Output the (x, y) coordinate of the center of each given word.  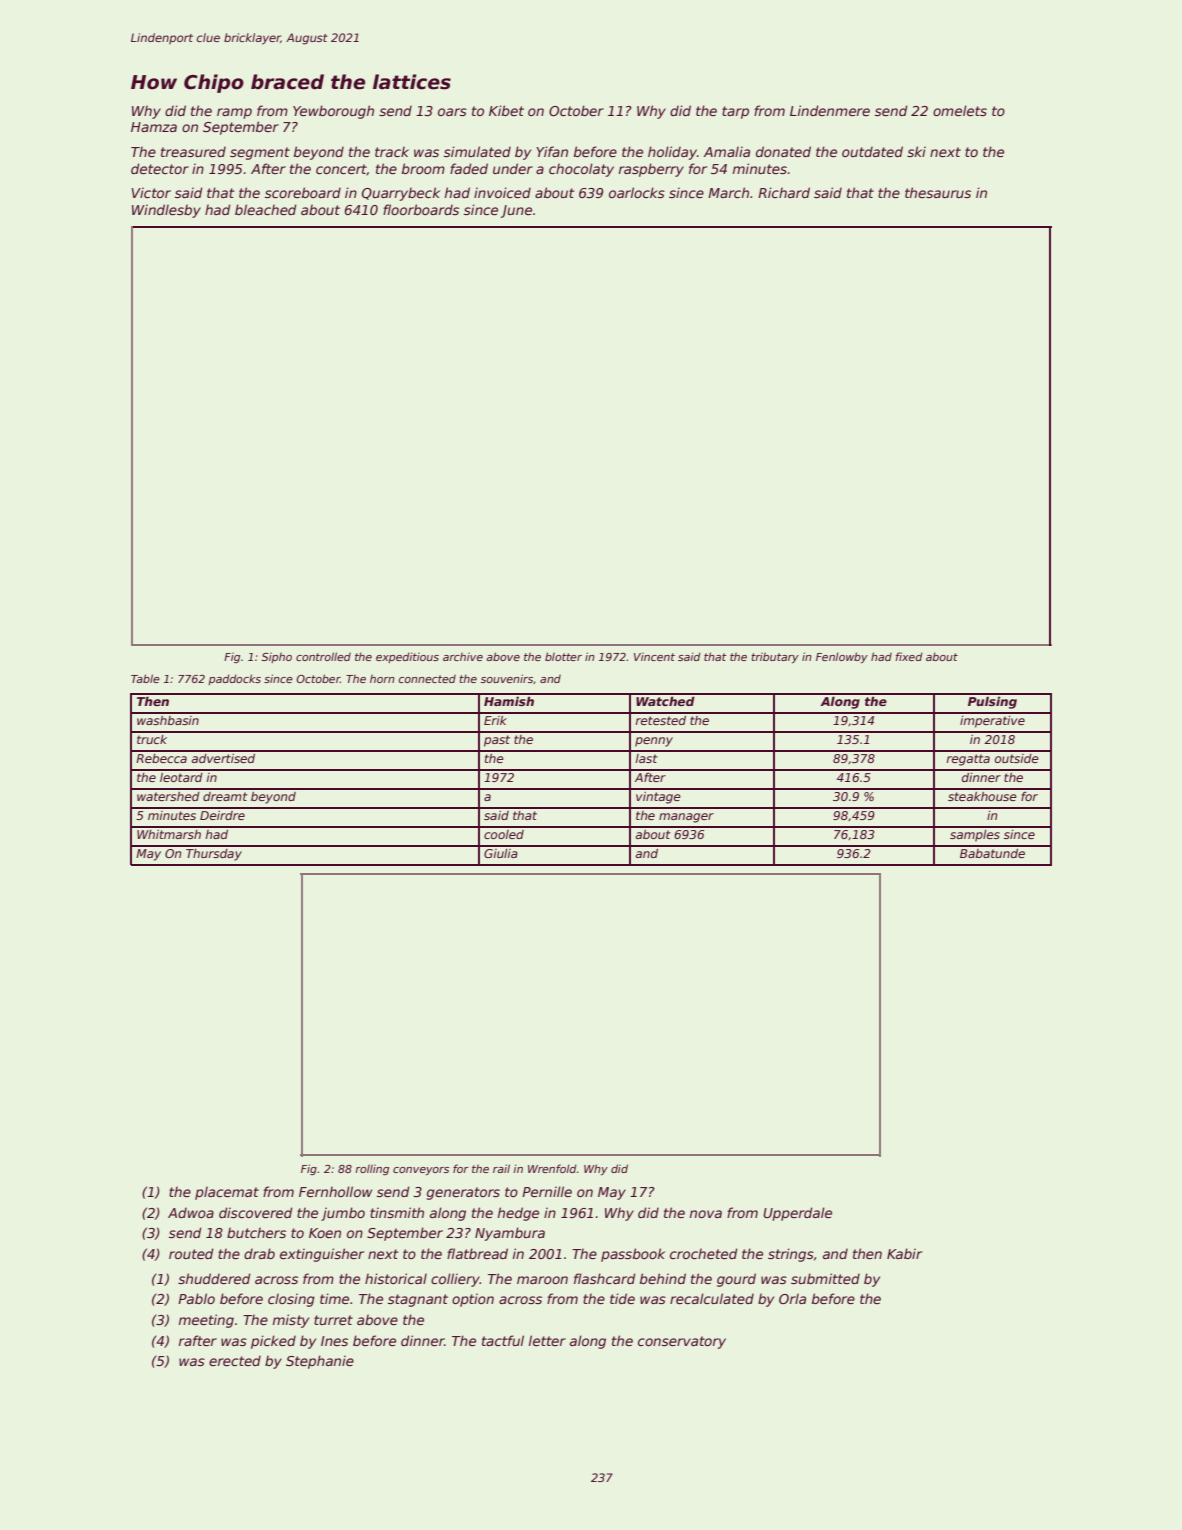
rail (501, 1168)
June (516, 211)
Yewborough (333, 112)
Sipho (277, 657)
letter (547, 1340)
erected (235, 1360)
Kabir (904, 1253)
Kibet (506, 110)
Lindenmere (830, 110)
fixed (909, 656)
